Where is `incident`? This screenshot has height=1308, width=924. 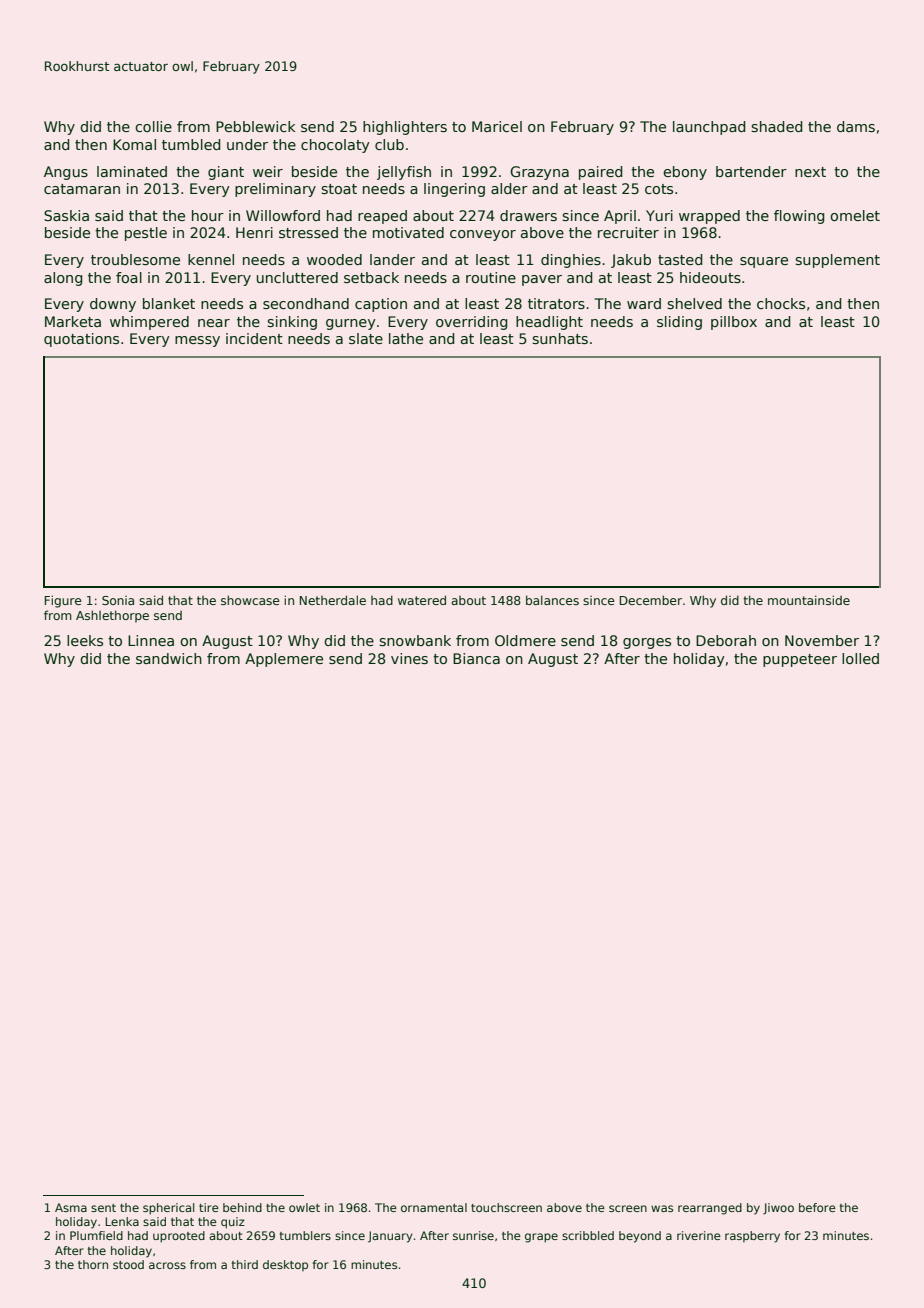 incident is located at coordinates (254, 338).
